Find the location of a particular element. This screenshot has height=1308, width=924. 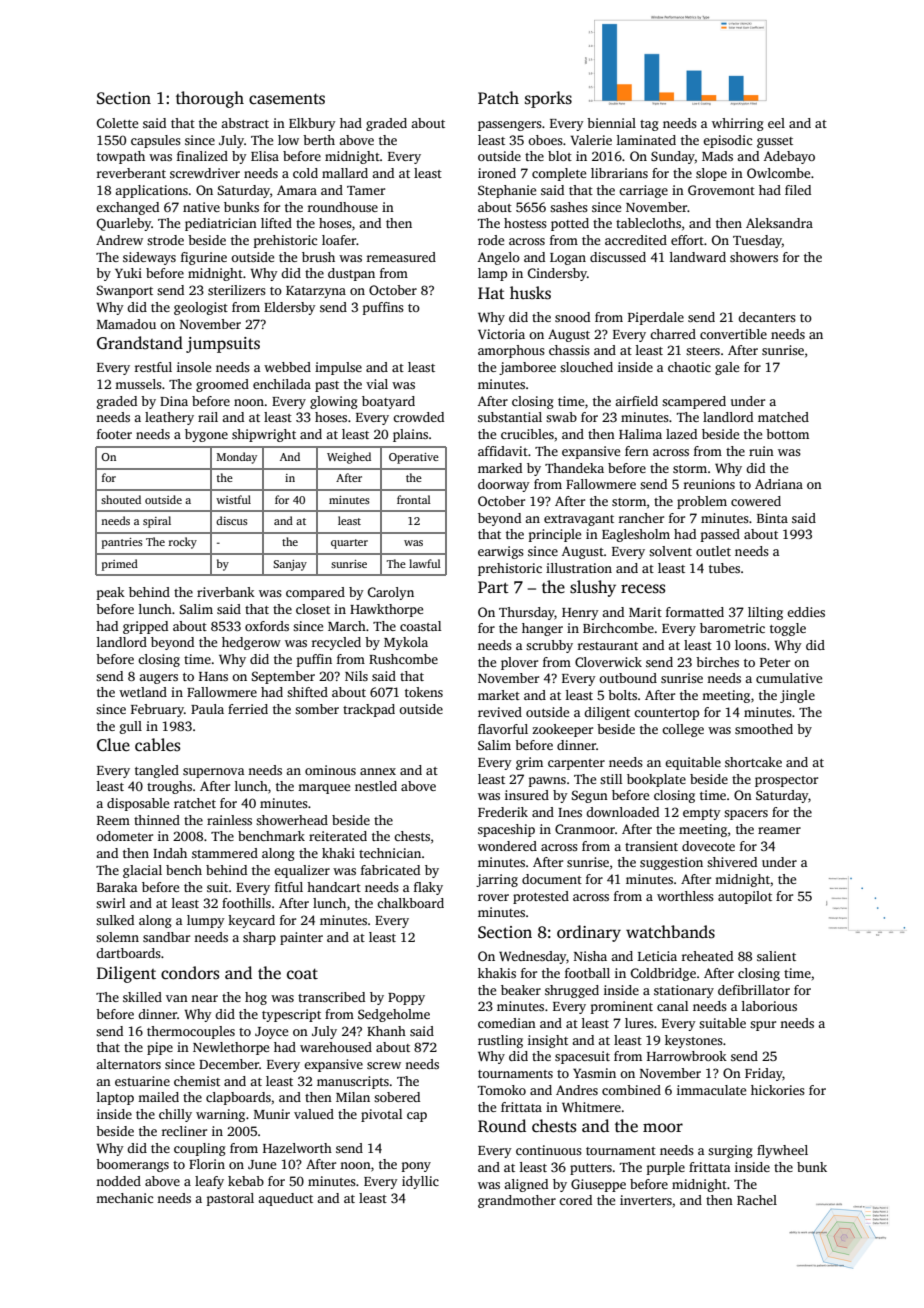

mechanic is located at coordinates (124, 1198).
